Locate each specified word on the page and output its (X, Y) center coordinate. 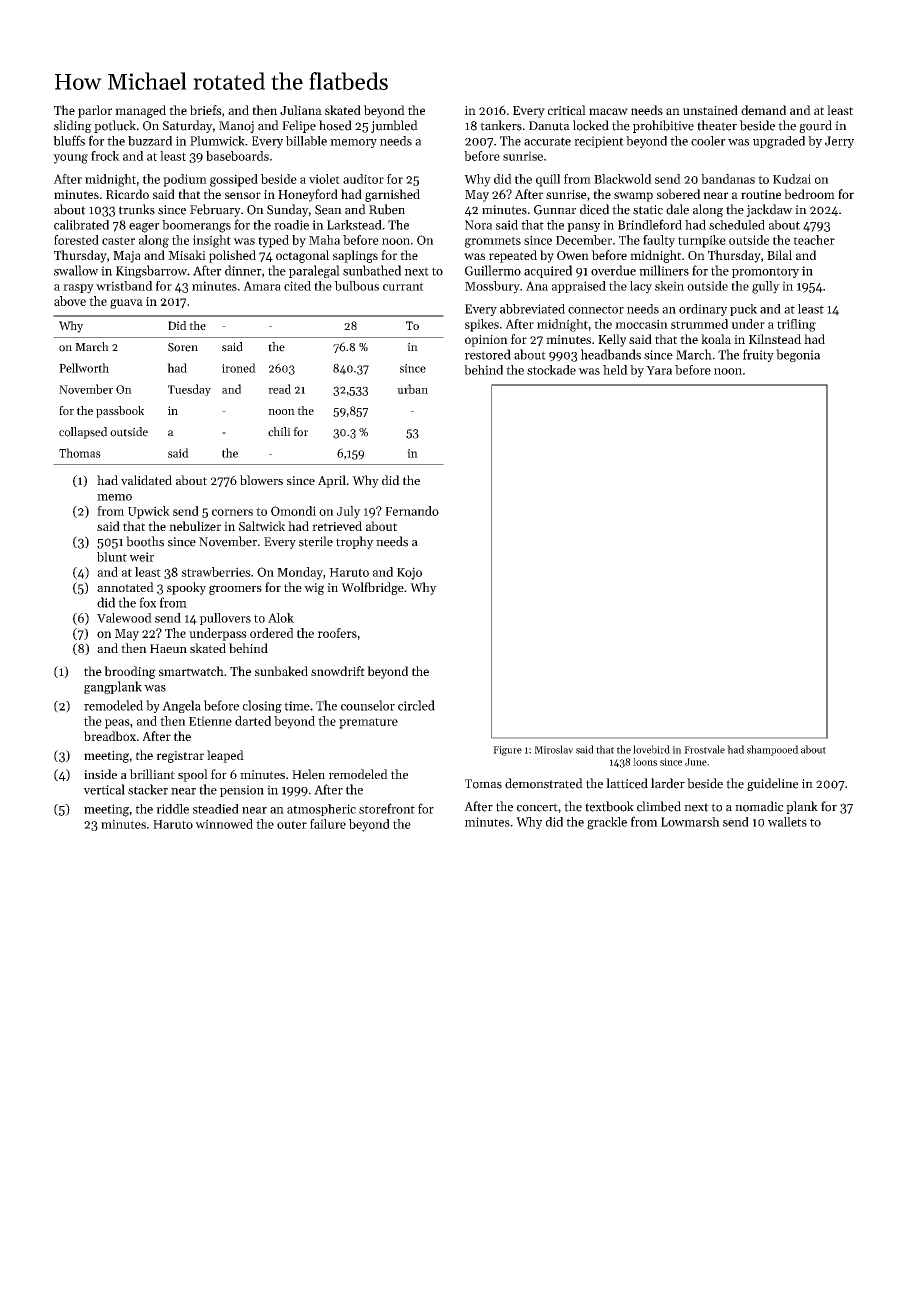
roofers (337, 633)
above (70, 301)
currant (403, 286)
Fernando (412, 511)
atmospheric (321, 810)
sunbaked (281, 671)
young (70, 159)
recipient (599, 142)
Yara (659, 370)
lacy (641, 287)
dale (677, 209)
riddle (172, 809)
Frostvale (704, 749)
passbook (120, 412)
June (696, 762)
